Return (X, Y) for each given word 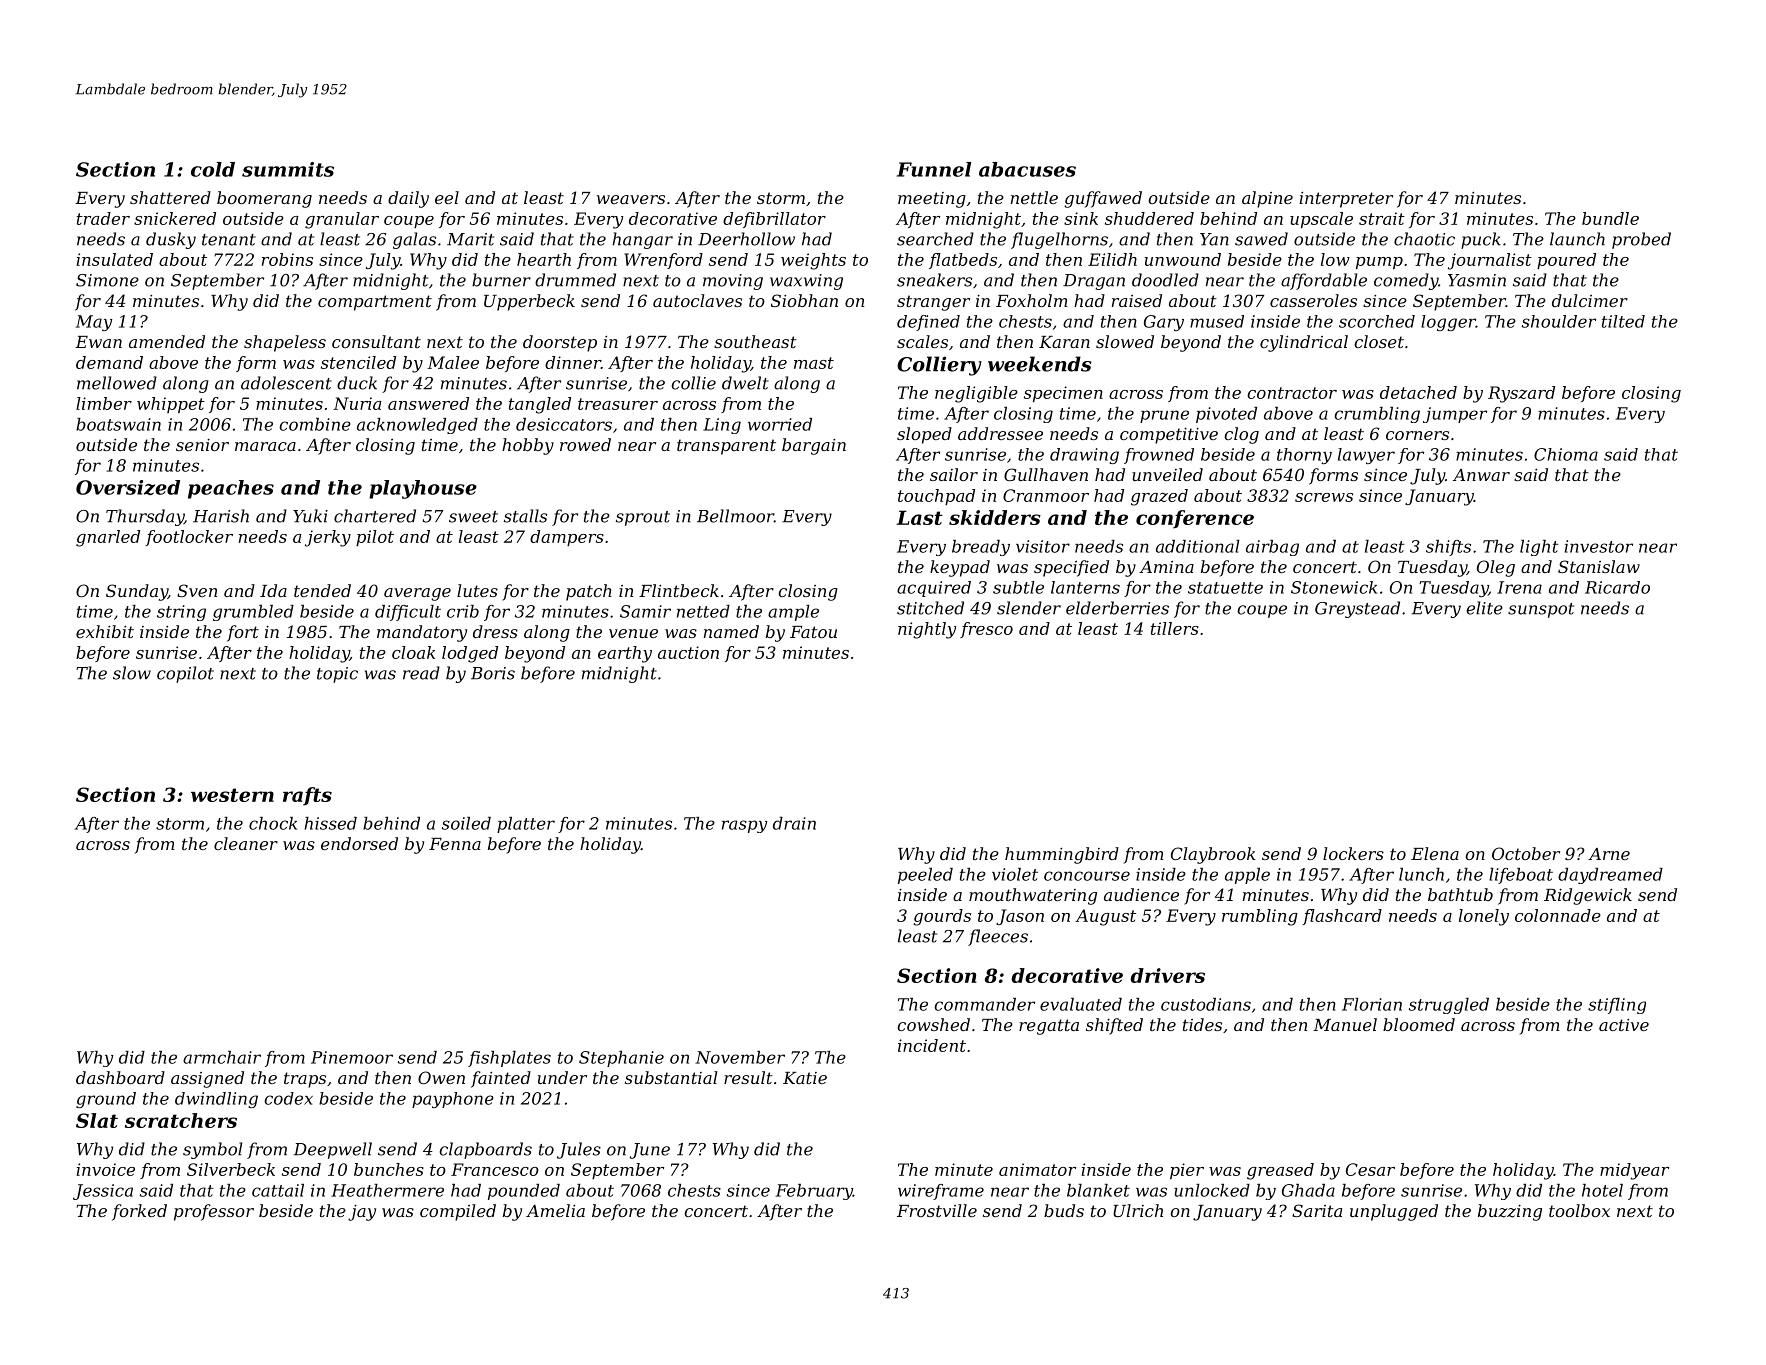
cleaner (246, 843)
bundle (1610, 218)
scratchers (181, 1120)
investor (1599, 546)
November (740, 1057)
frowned (1159, 456)
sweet (473, 517)
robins (287, 259)
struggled (1449, 1006)
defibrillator (774, 220)
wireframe (941, 1192)
